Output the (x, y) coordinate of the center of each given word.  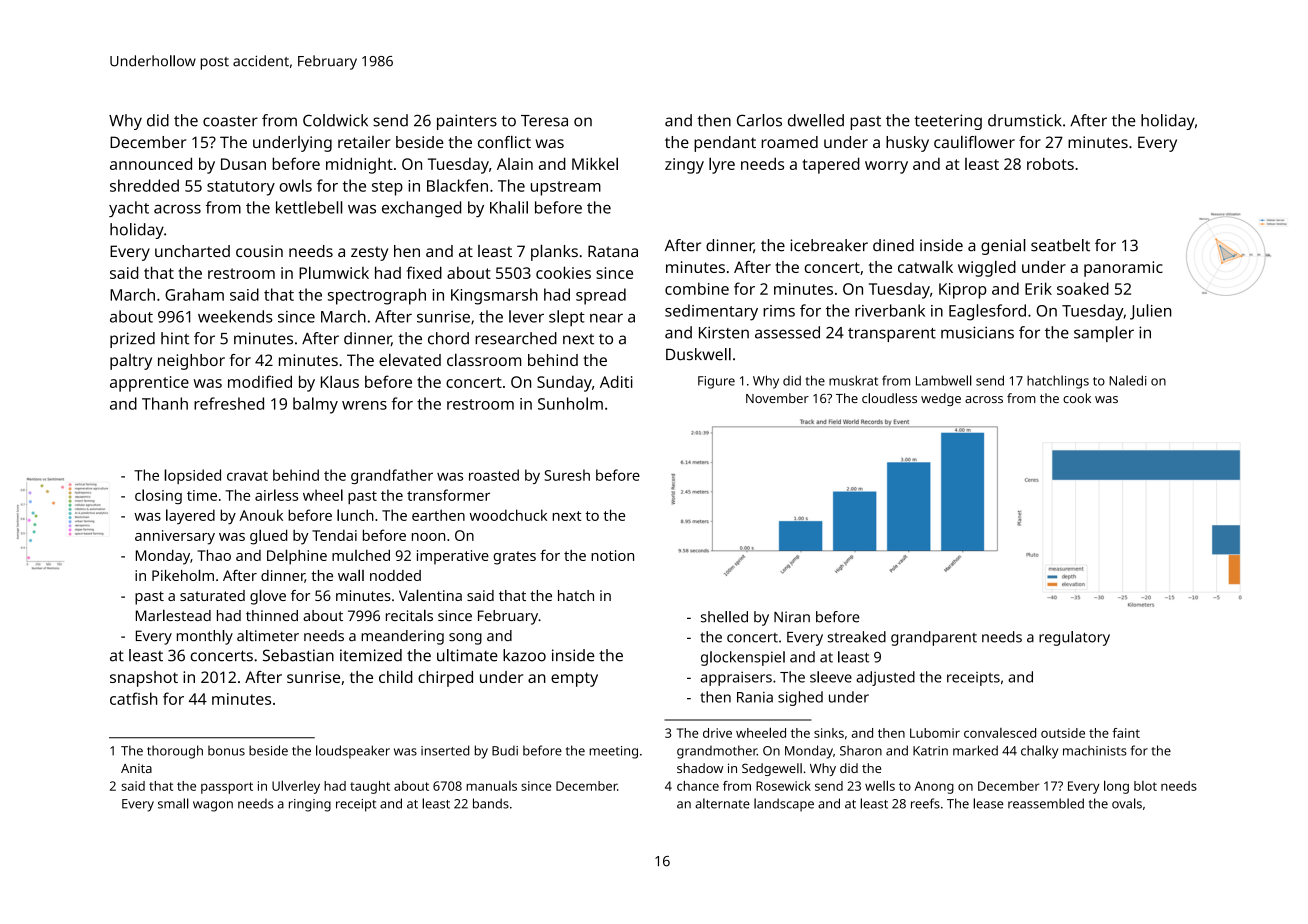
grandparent (934, 638)
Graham (194, 294)
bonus (226, 751)
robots (1050, 164)
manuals (491, 786)
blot (1145, 786)
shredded (144, 185)
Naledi (1128, 380)
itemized (371, 655)
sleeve (831, 677)
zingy (684, 166)
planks (554, 252)
